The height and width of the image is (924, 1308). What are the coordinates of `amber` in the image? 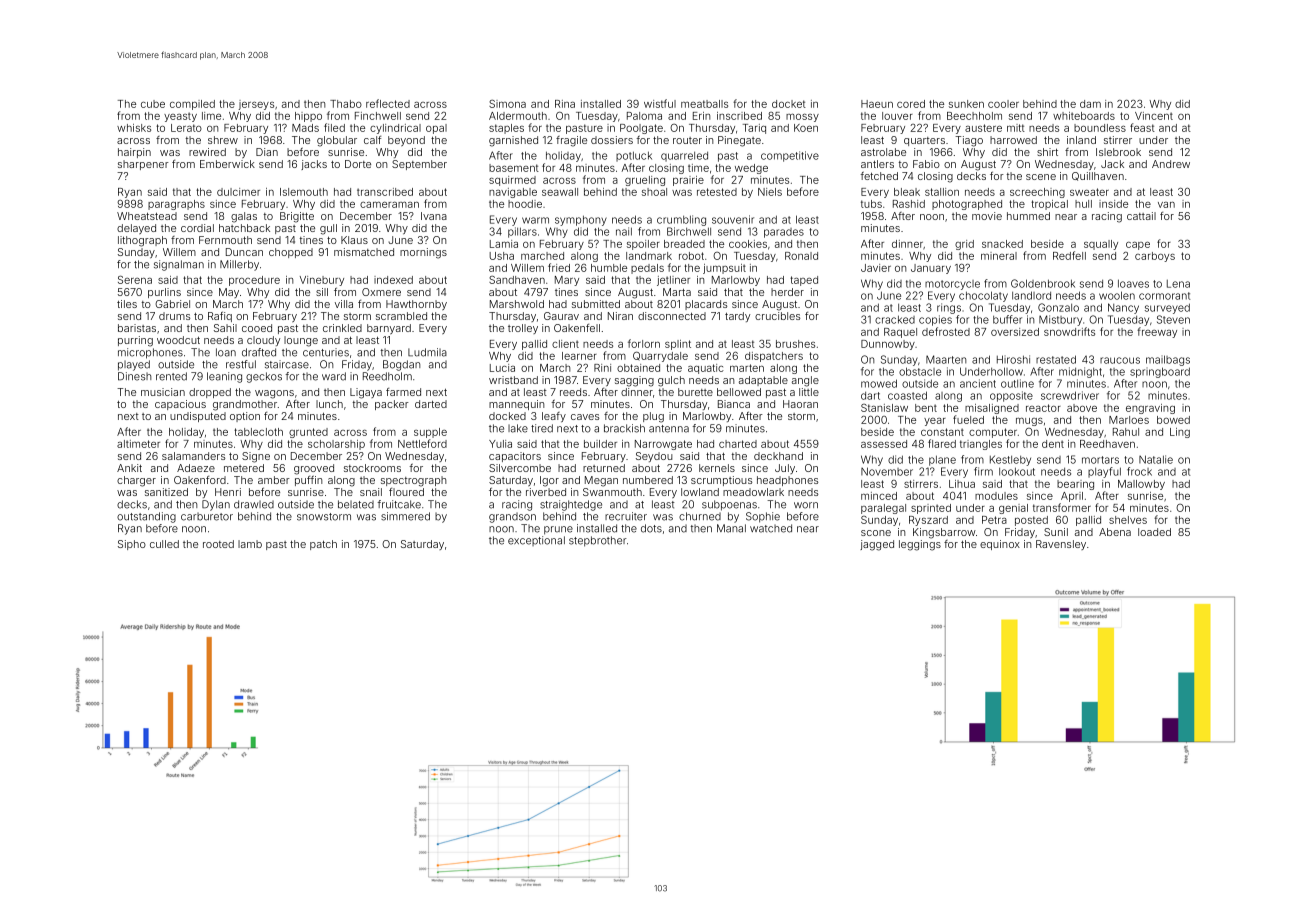 It's located at (274, 480).
